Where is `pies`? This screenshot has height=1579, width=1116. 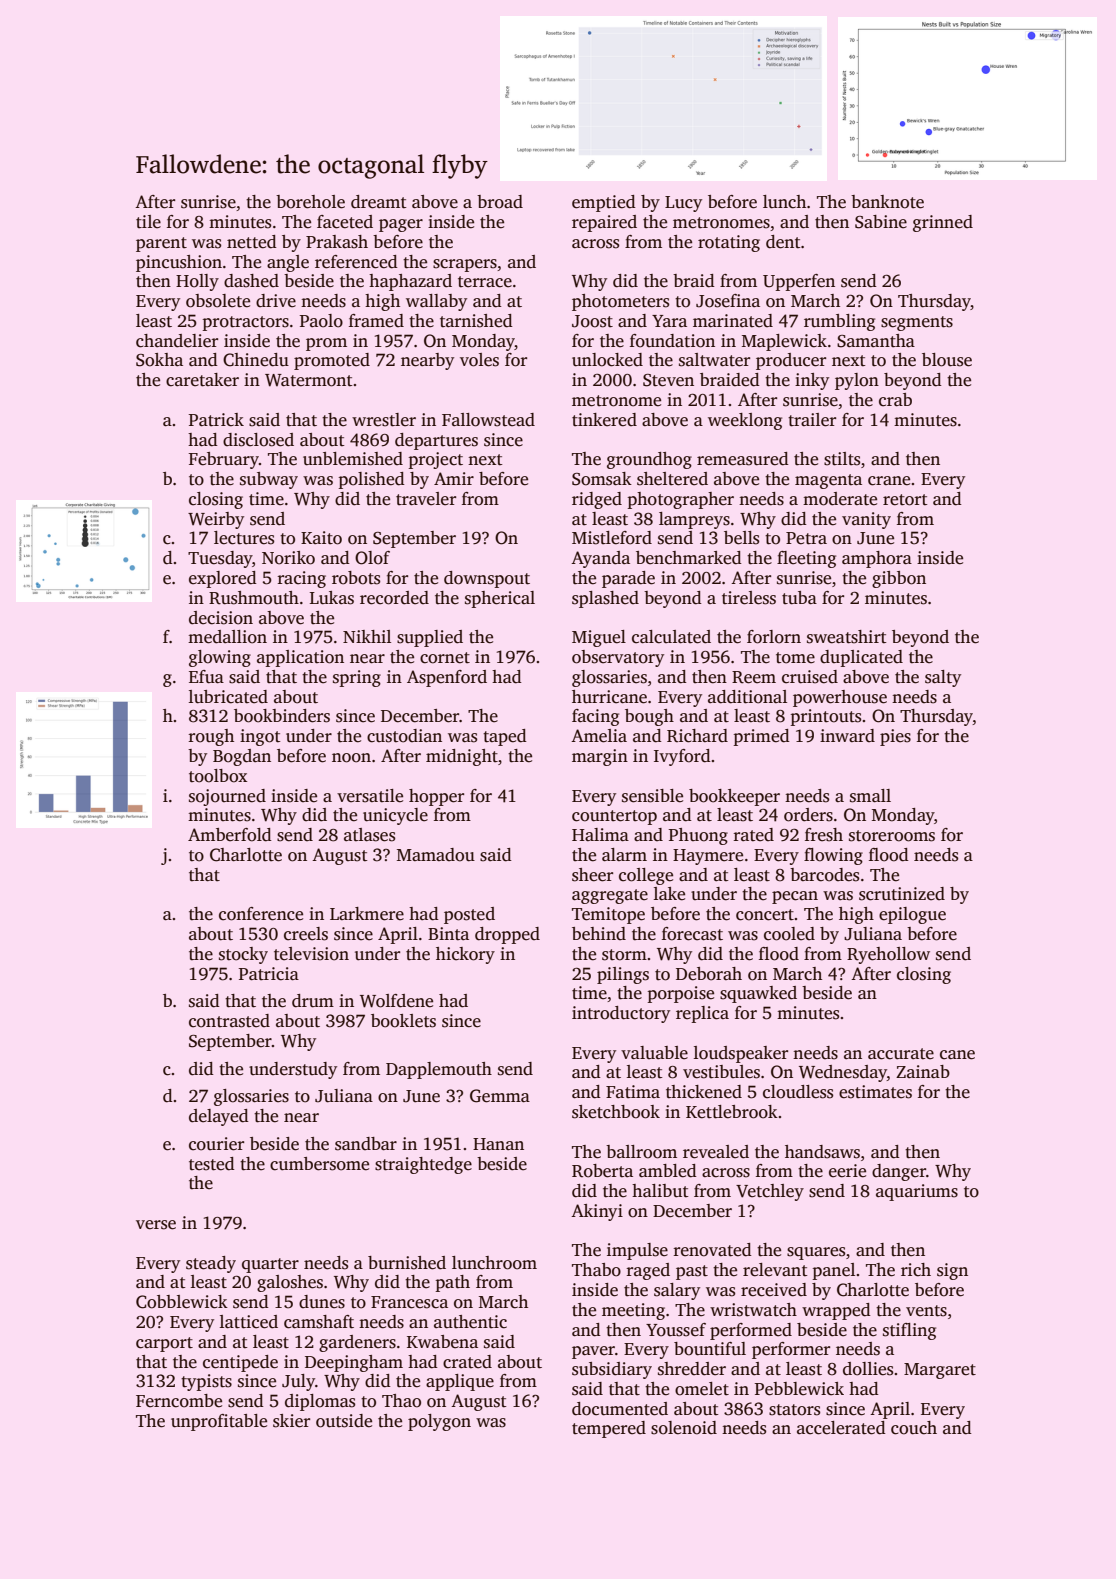 pies is located at coordinates (895, 737).
